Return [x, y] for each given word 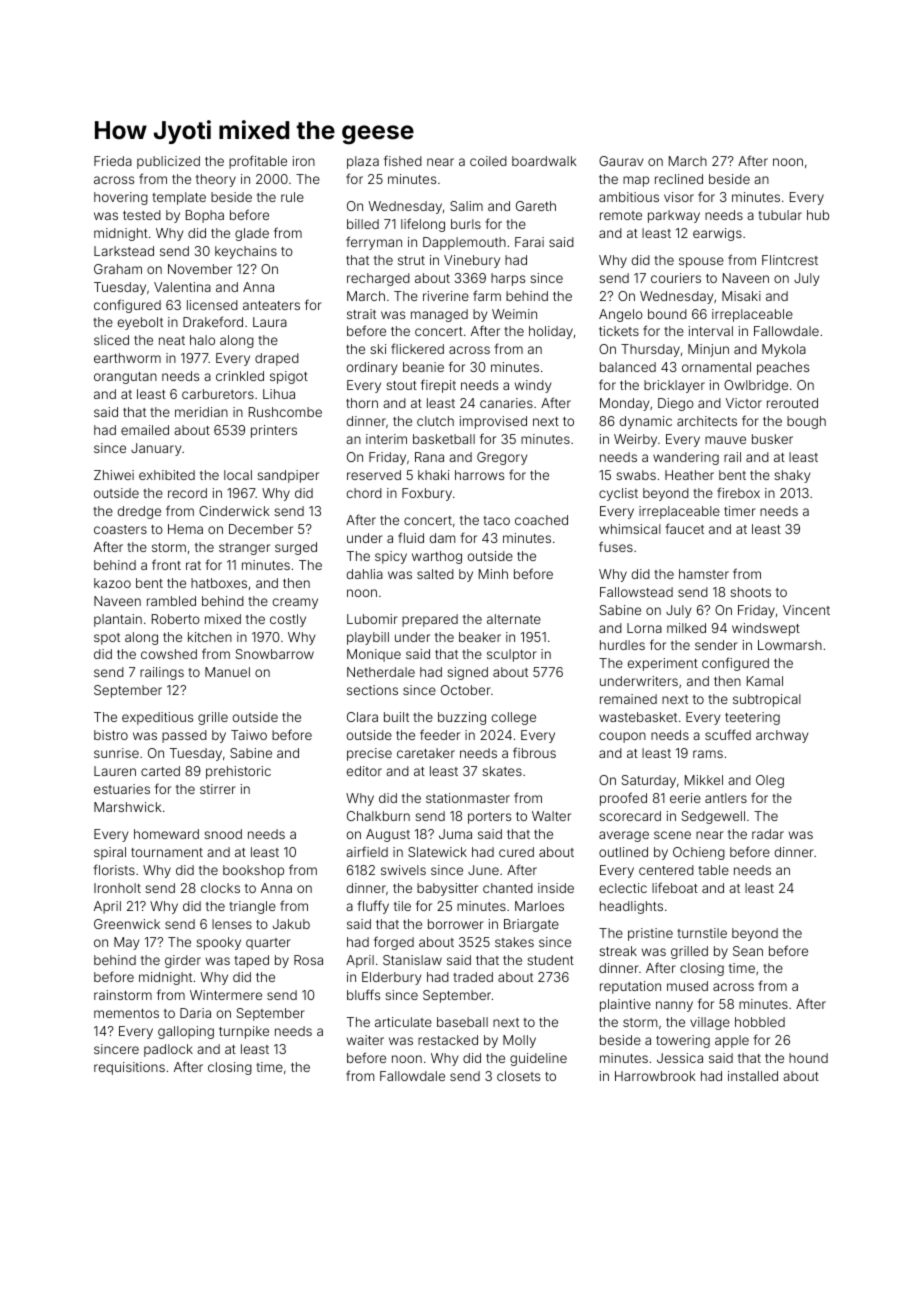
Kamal [765, 681]
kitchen [210, 637]
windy [533, 386]
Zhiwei [114, 475]
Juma [455, 834]
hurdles [622, 645]
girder [183, 961]
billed [363, 224]
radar [768, 834]
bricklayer [674, 386]
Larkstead [124, 251]
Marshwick [128, 807]
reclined [679, 179]
